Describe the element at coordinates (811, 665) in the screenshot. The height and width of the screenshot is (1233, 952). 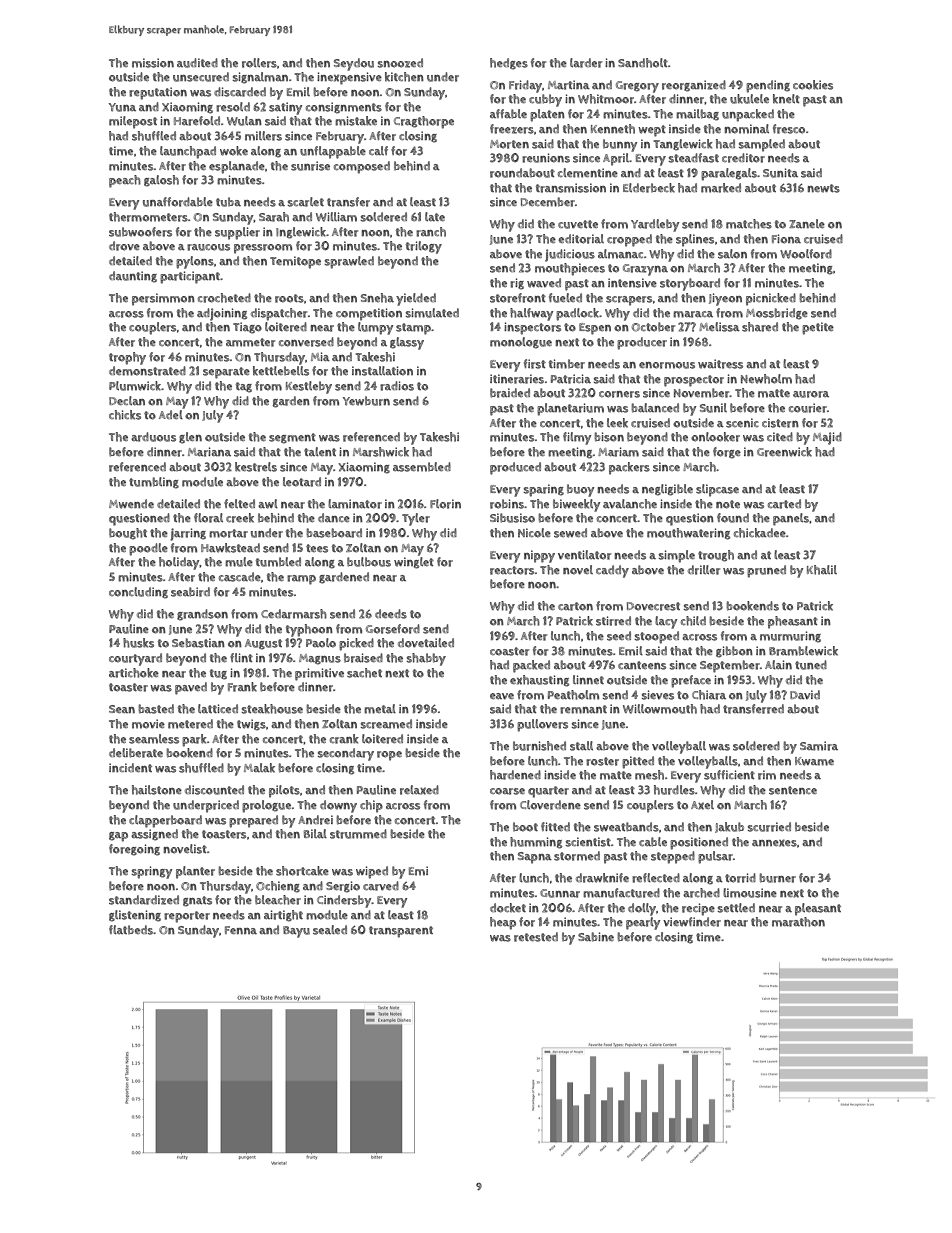
I see `tuned` at that location.
